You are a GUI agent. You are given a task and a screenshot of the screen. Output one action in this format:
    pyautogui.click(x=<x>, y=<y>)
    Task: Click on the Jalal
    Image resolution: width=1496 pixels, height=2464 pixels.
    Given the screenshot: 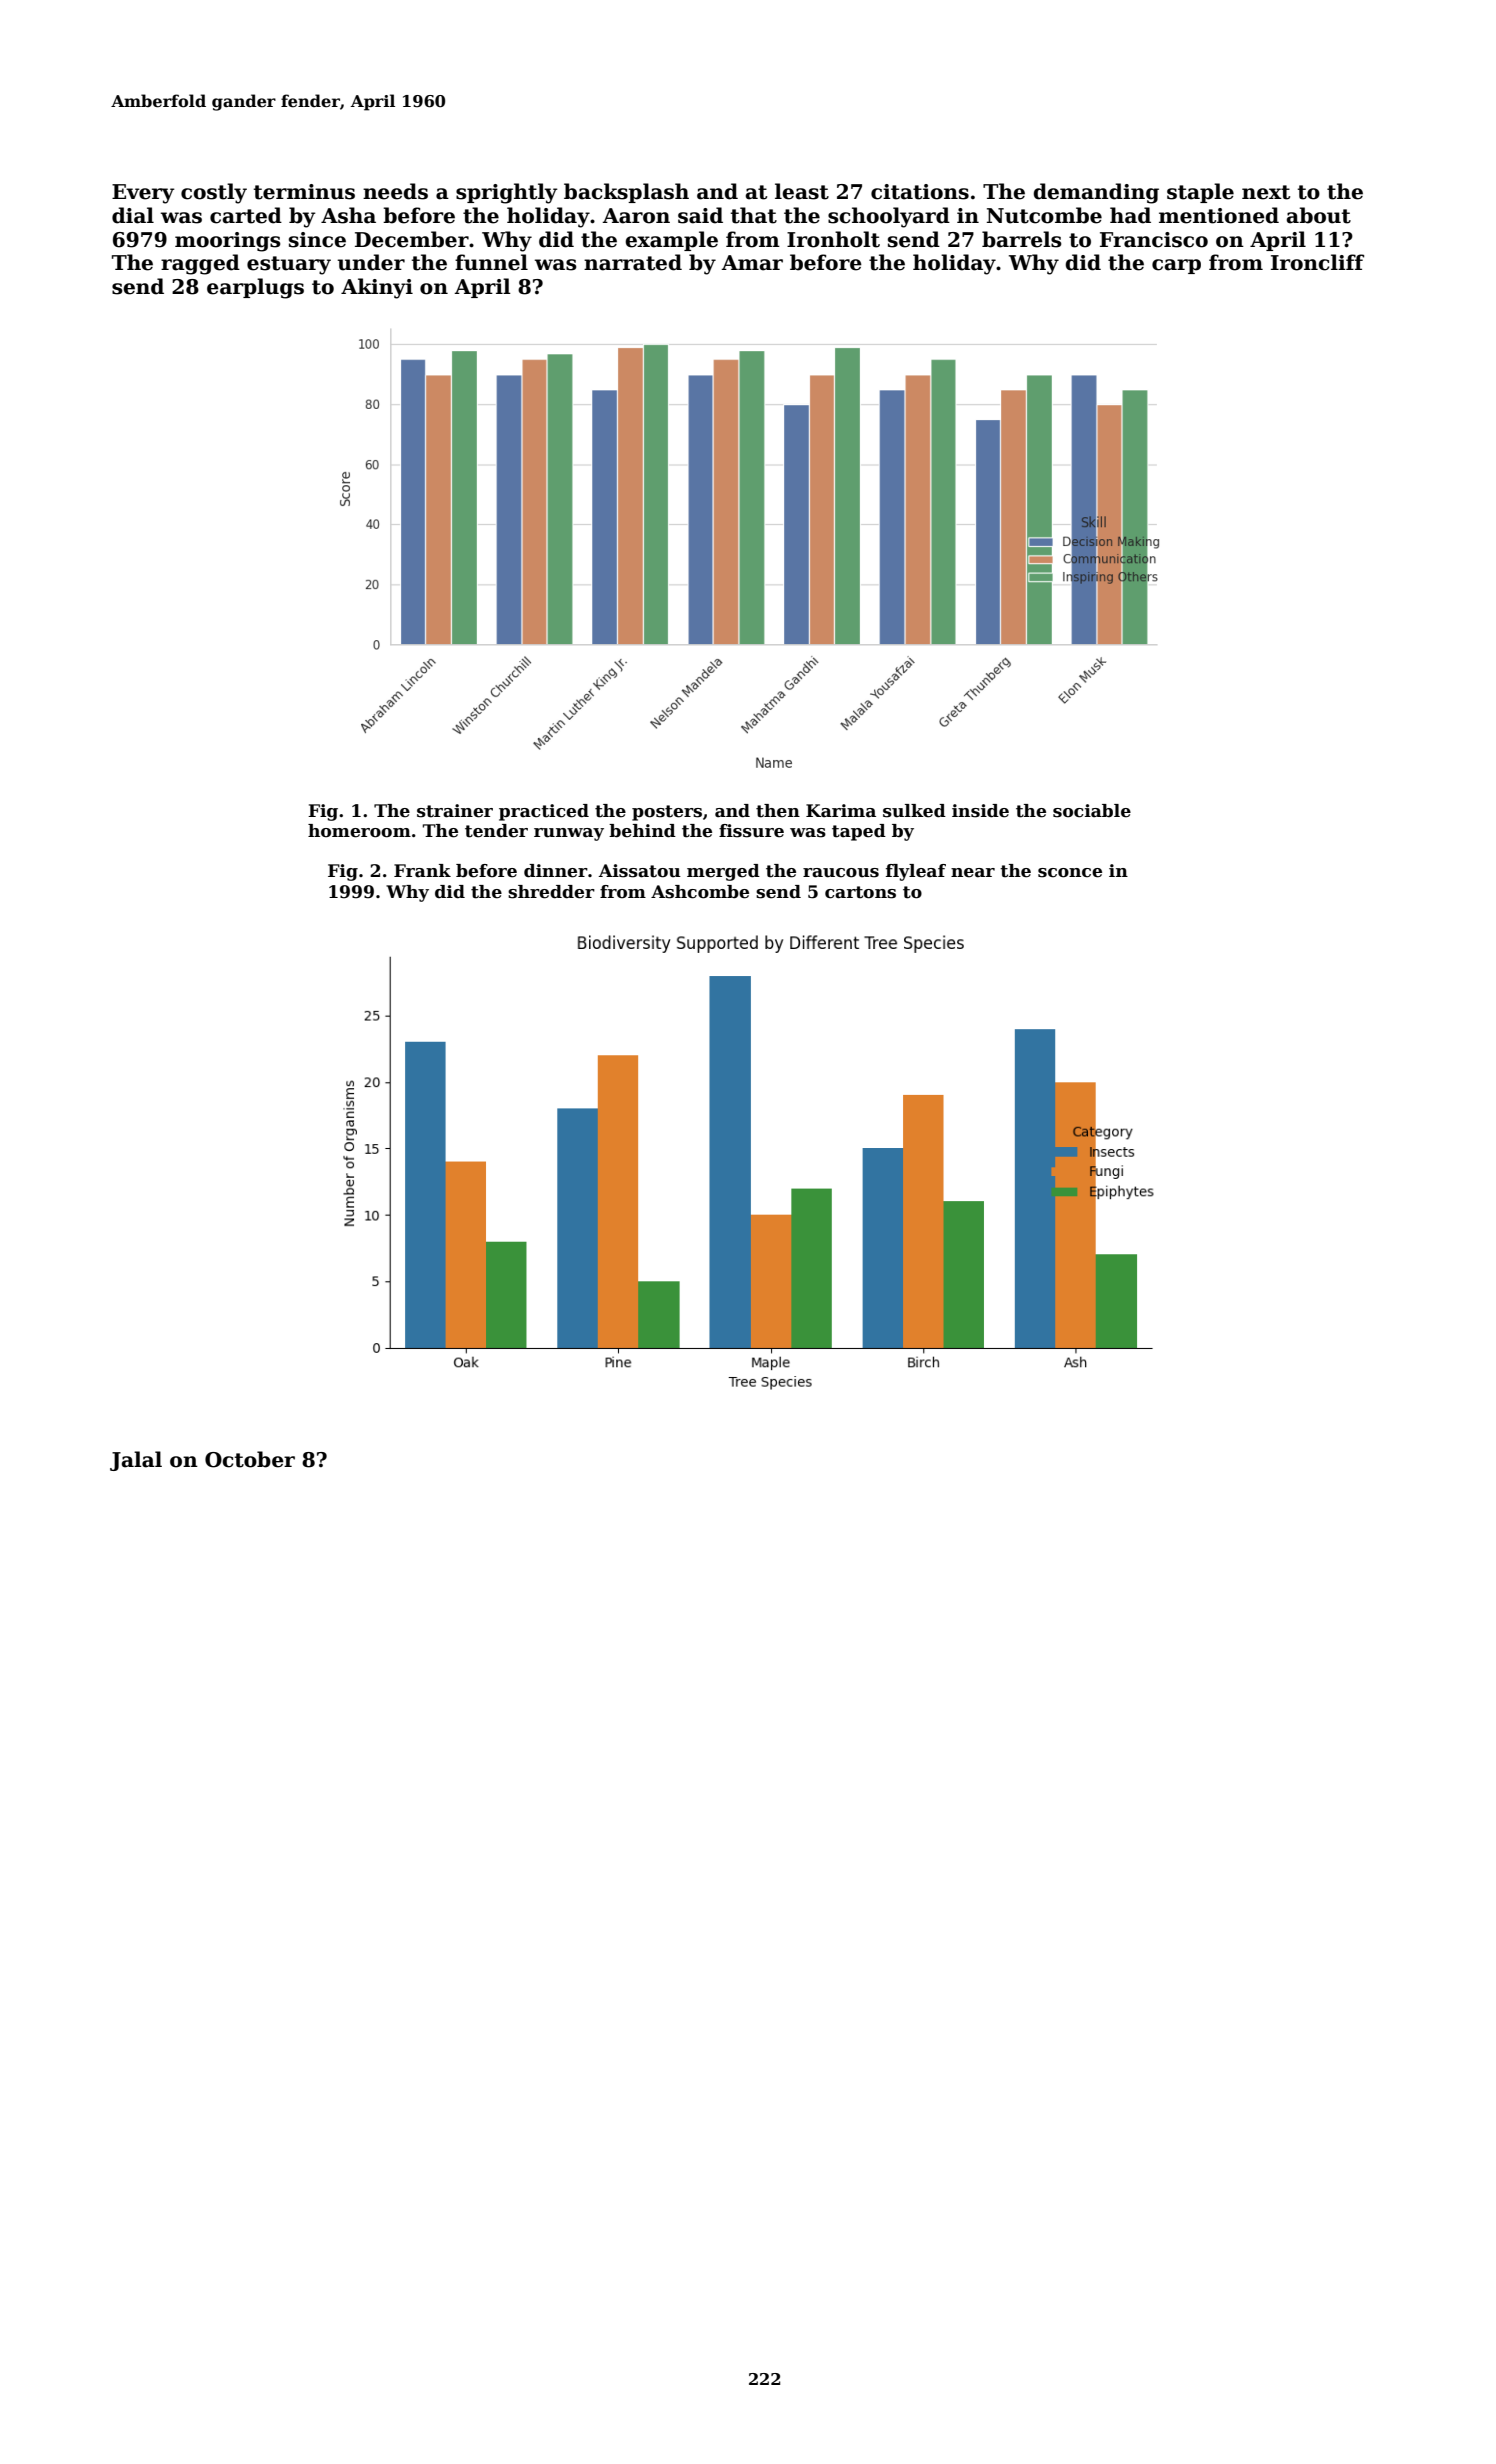 What is the action you would take?
    pyautogui.click(x=136, y=1461)
